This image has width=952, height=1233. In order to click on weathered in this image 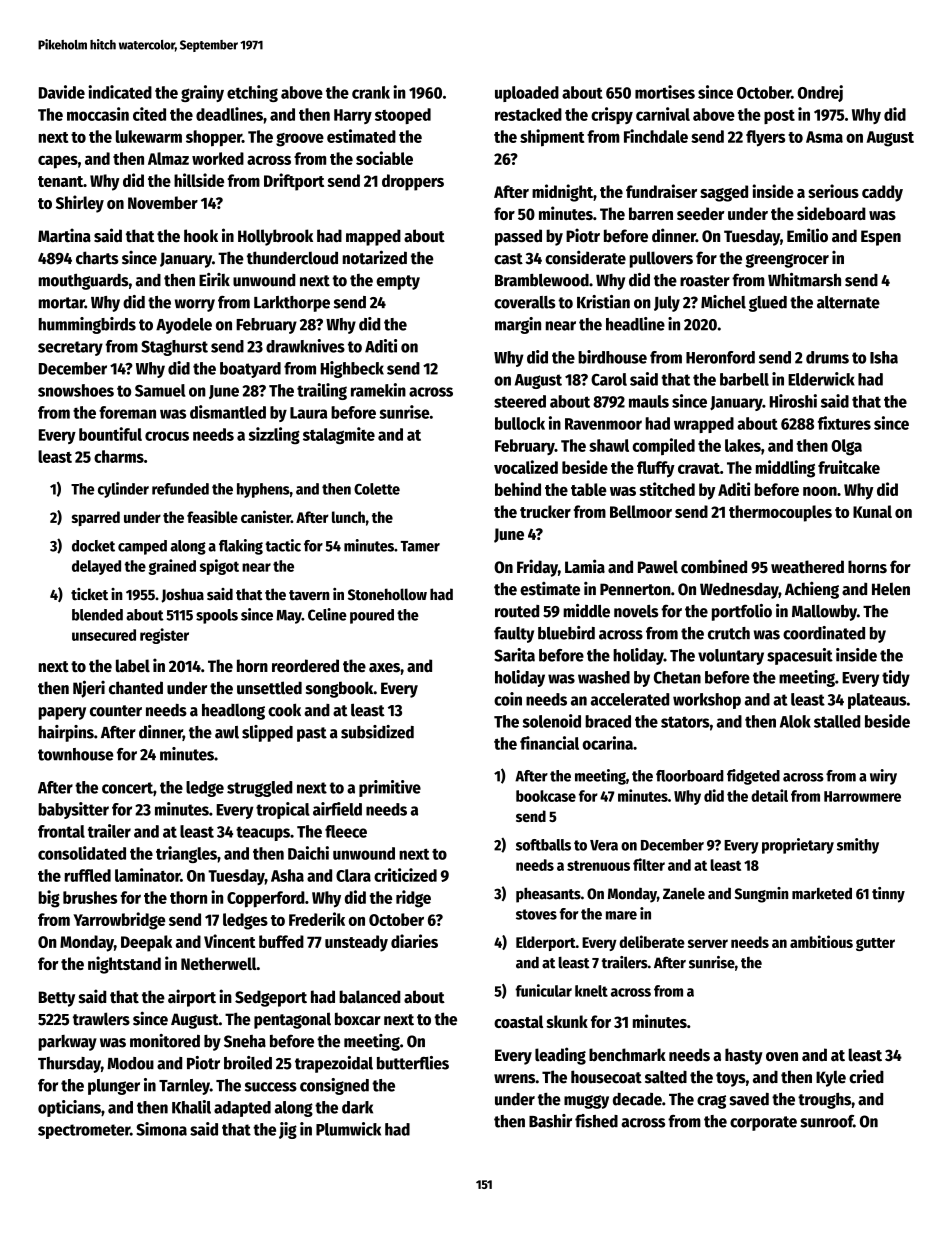, I will do `click(807, 567)`.
